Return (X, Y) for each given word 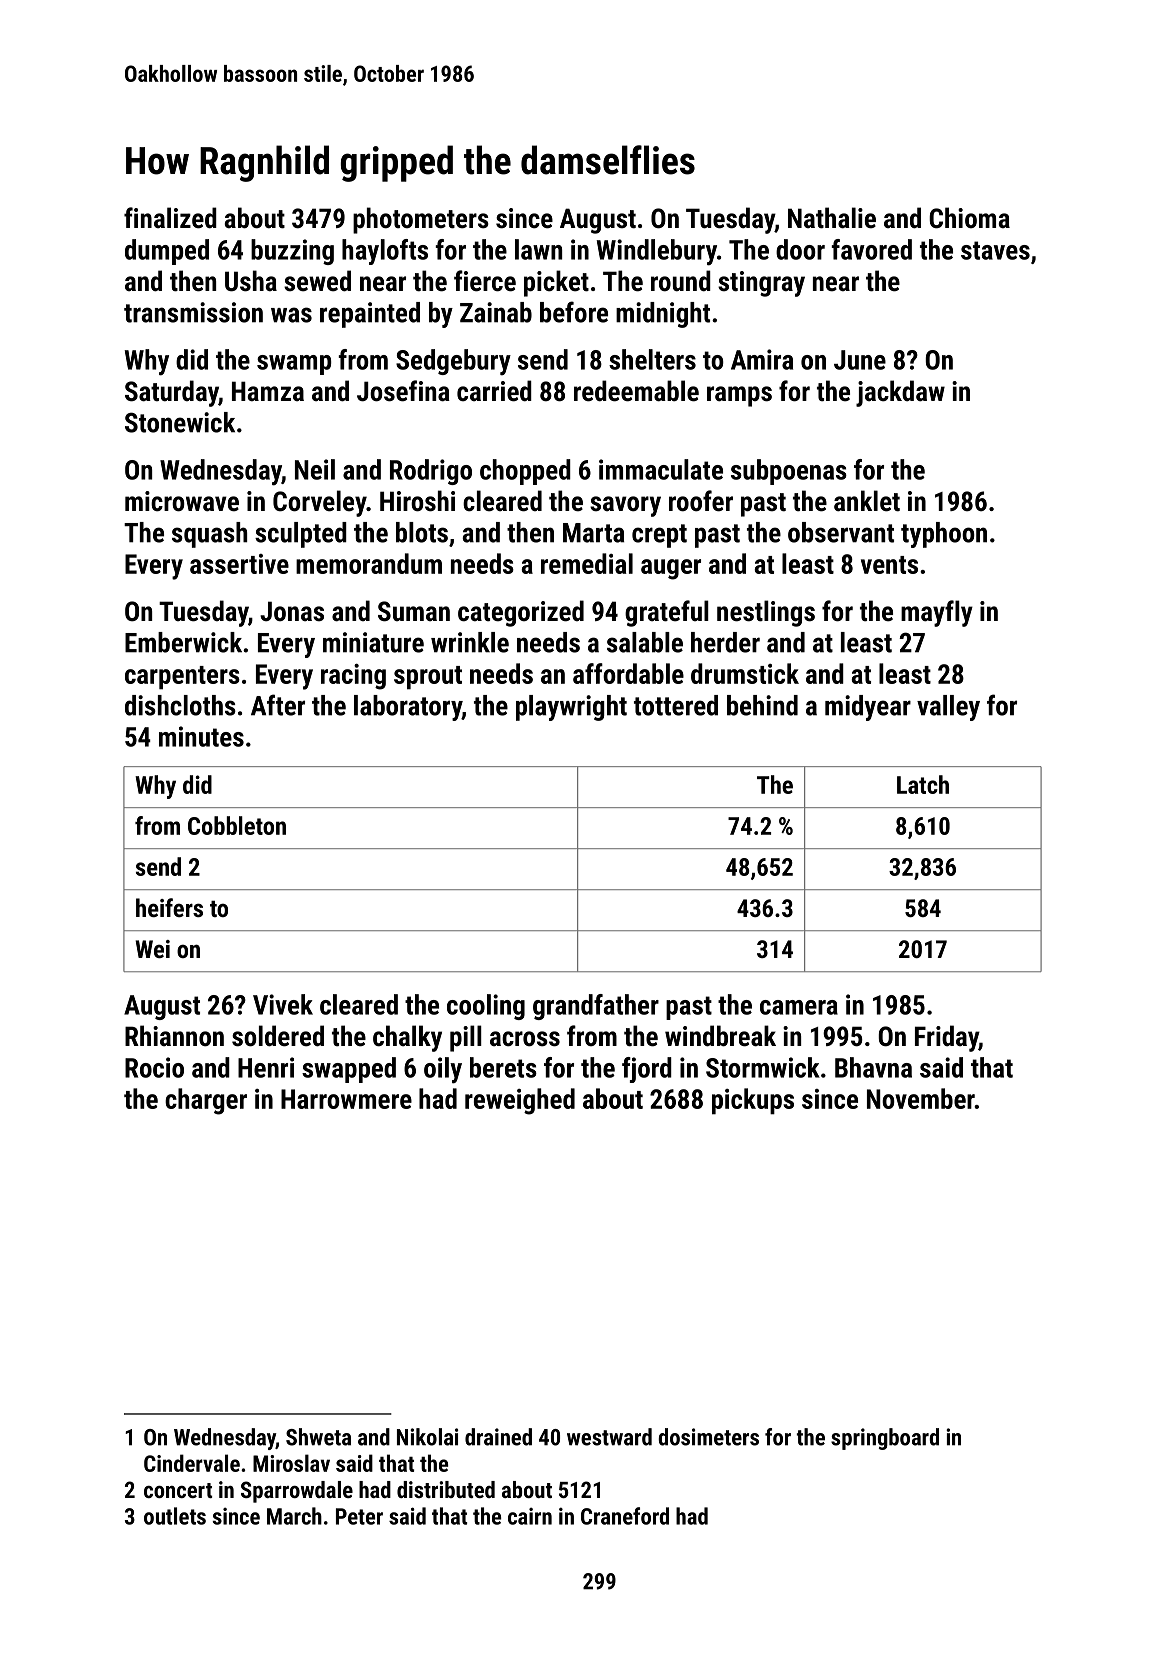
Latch (923, 784)
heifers (169, 907)
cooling (486, 1007)
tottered (676, 705)
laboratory (408, 708)
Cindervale (192, 1463)
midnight (663, 315)
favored (871, 249)
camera (799, 1007)
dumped (167, 252)
